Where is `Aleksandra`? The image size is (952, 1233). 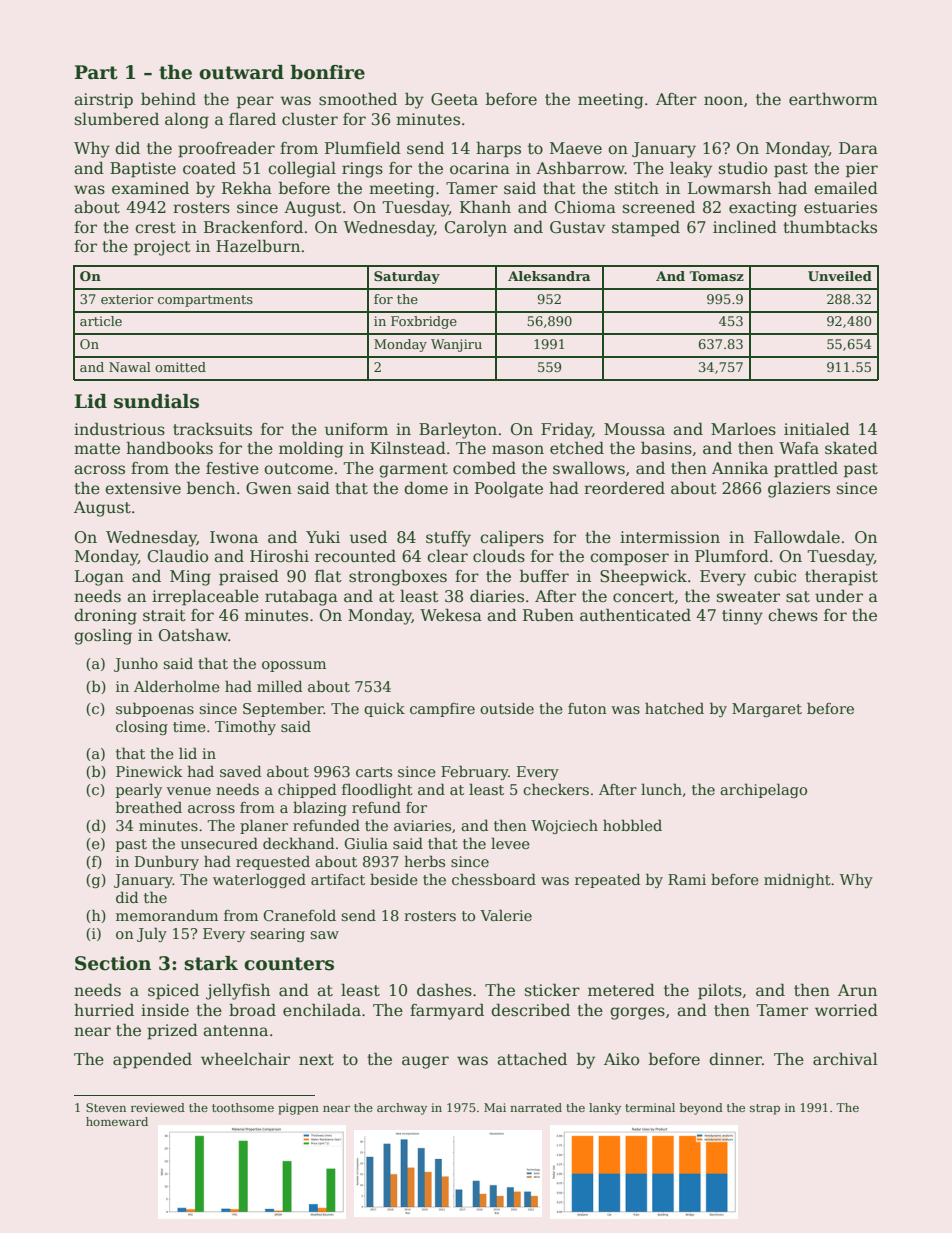 Aleksandra is located at coordinates (549, 276).
